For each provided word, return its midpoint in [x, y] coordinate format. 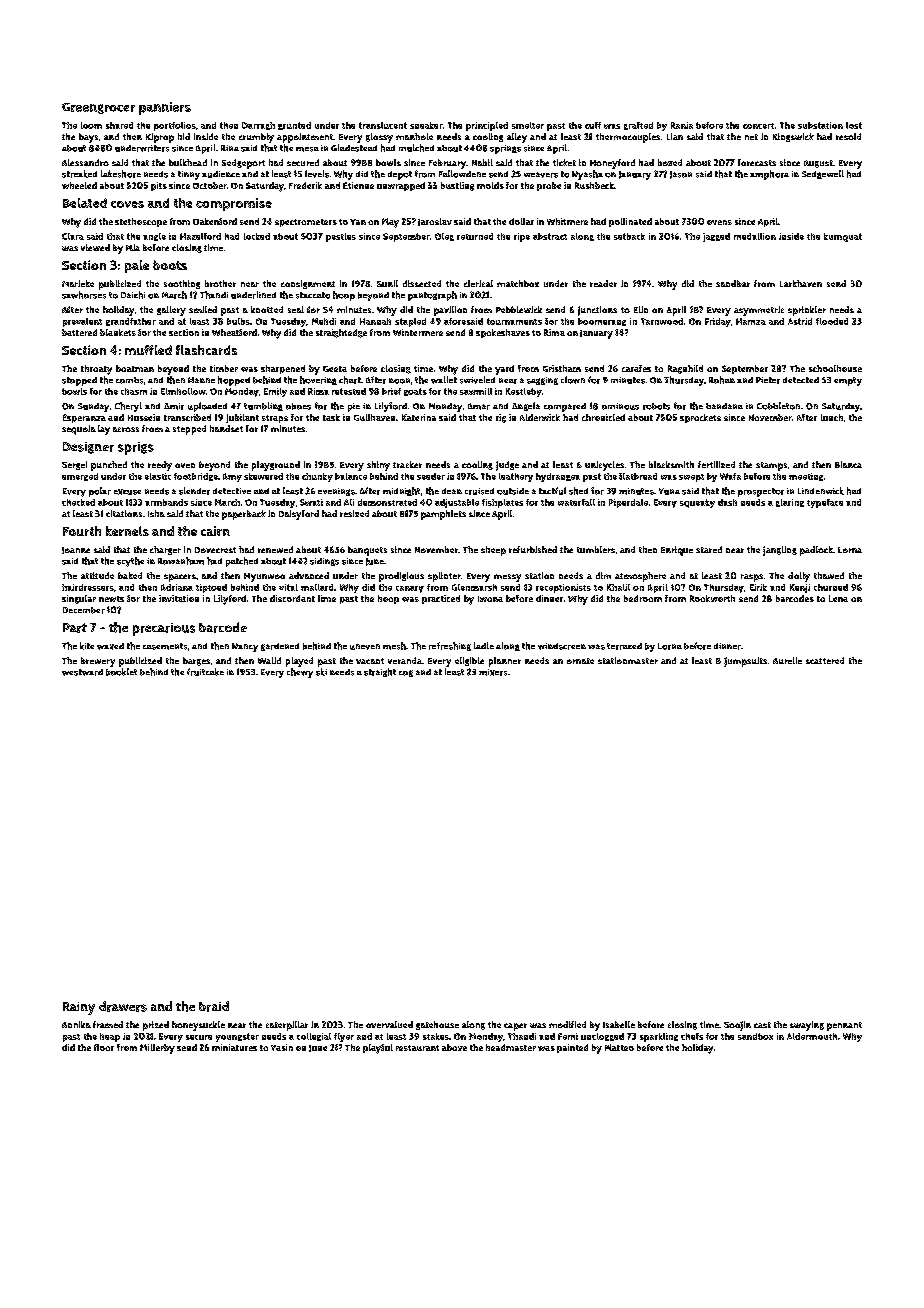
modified [567, 1024]
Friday [718, 322]
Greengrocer [98, 108]
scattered [825, 660]
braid [214, 1006]
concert [758, 126]
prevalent [82, 322]
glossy [379, 138]
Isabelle [619, 1024]
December [84, 610]
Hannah [375, 321]
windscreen [562, 646]
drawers [123, 1006]
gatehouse [437, 1025]
